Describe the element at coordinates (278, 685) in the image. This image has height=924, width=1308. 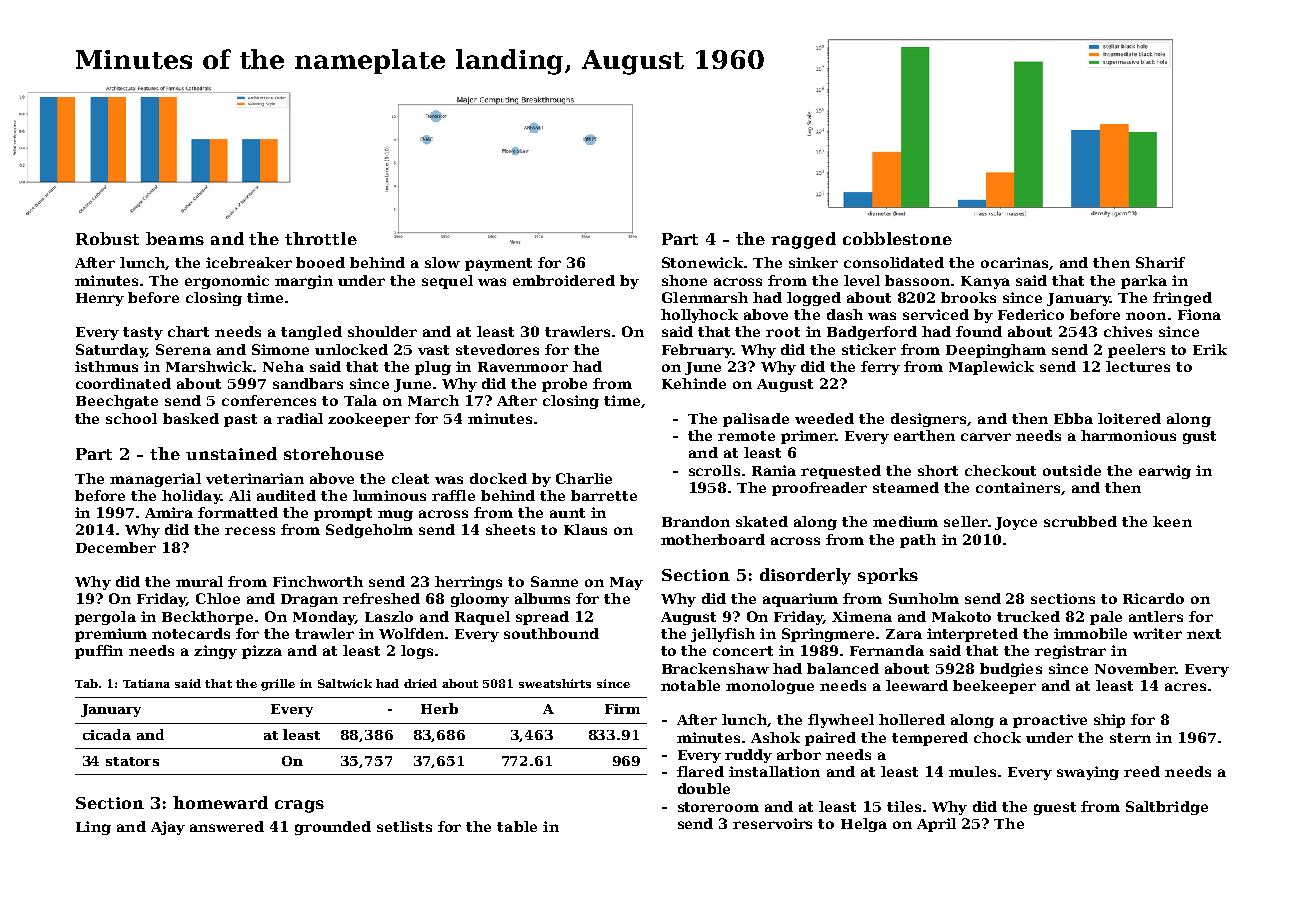
I see `grille` at that location.
